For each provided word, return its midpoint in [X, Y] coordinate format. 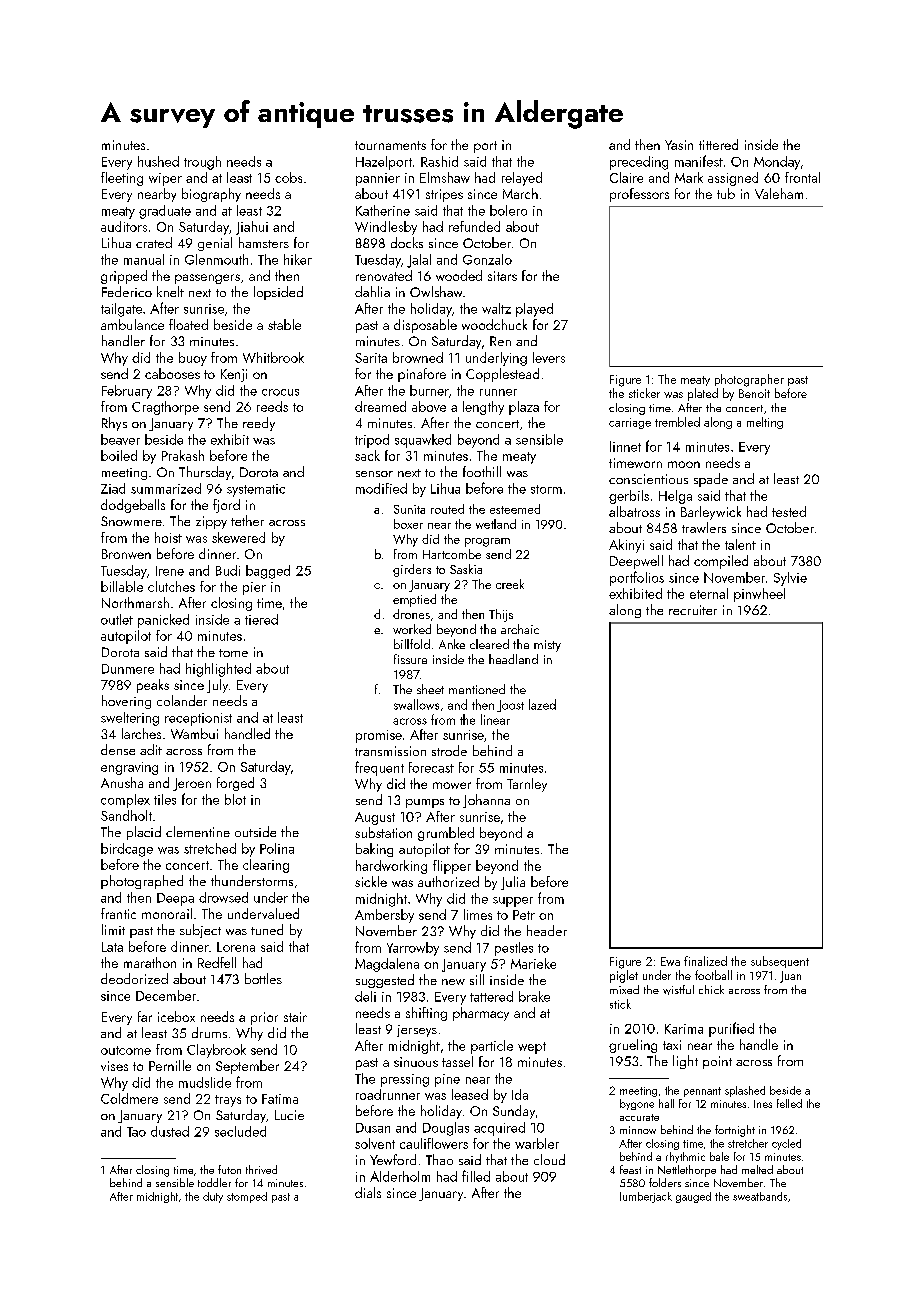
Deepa [175, 899]
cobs [288, 177]
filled [476, 1176]
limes [478, 914]
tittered [718, 144]
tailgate [121, 310]
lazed [542, 704]
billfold [412, 644]
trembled [677, 422]
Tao [136, 1132]
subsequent [780, 962]
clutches [171, 586]
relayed [522, 179]
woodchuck [494, 324]
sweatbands [760, 1196]
